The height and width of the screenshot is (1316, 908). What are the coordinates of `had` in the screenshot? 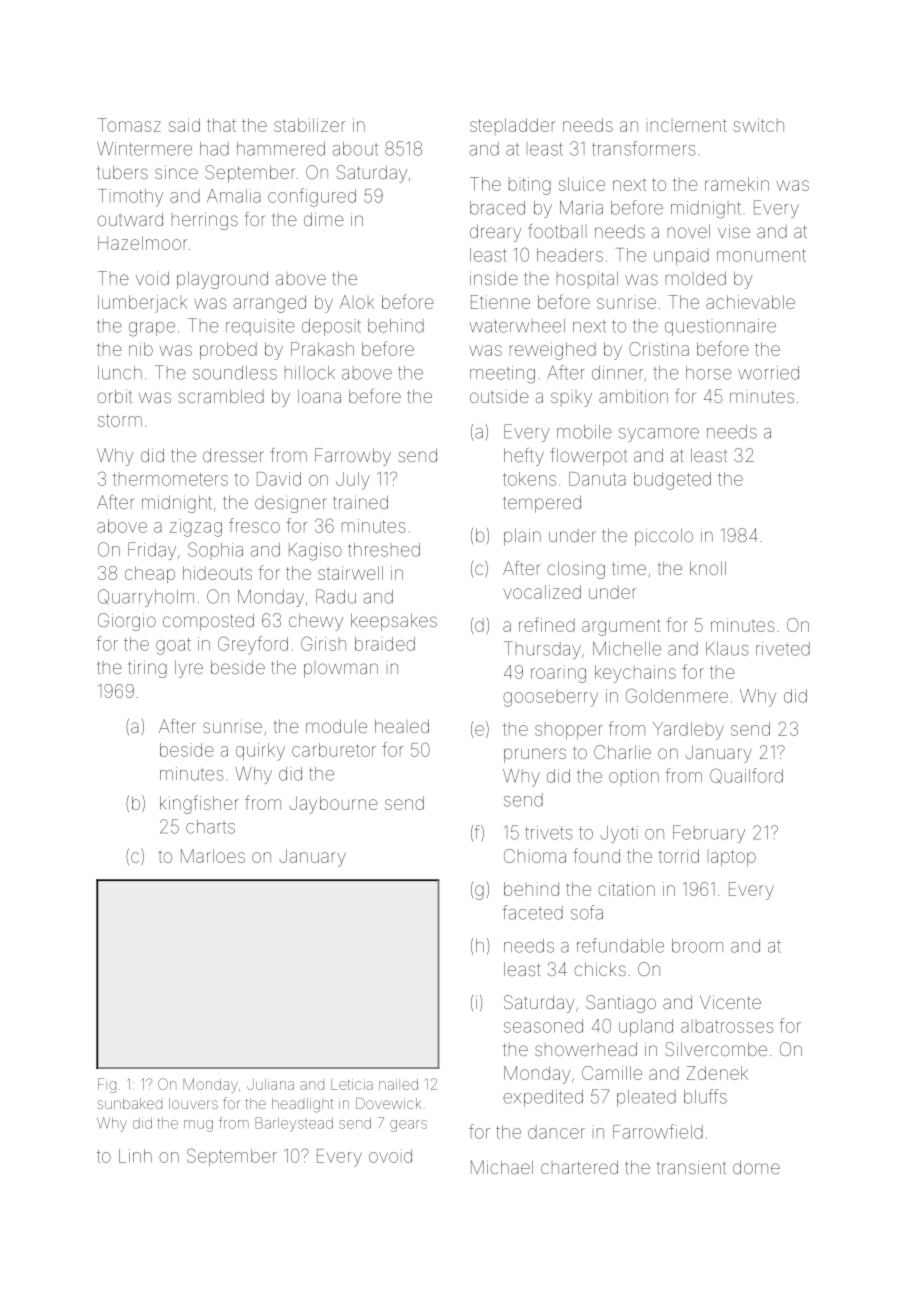 It's located at (214, 149).
